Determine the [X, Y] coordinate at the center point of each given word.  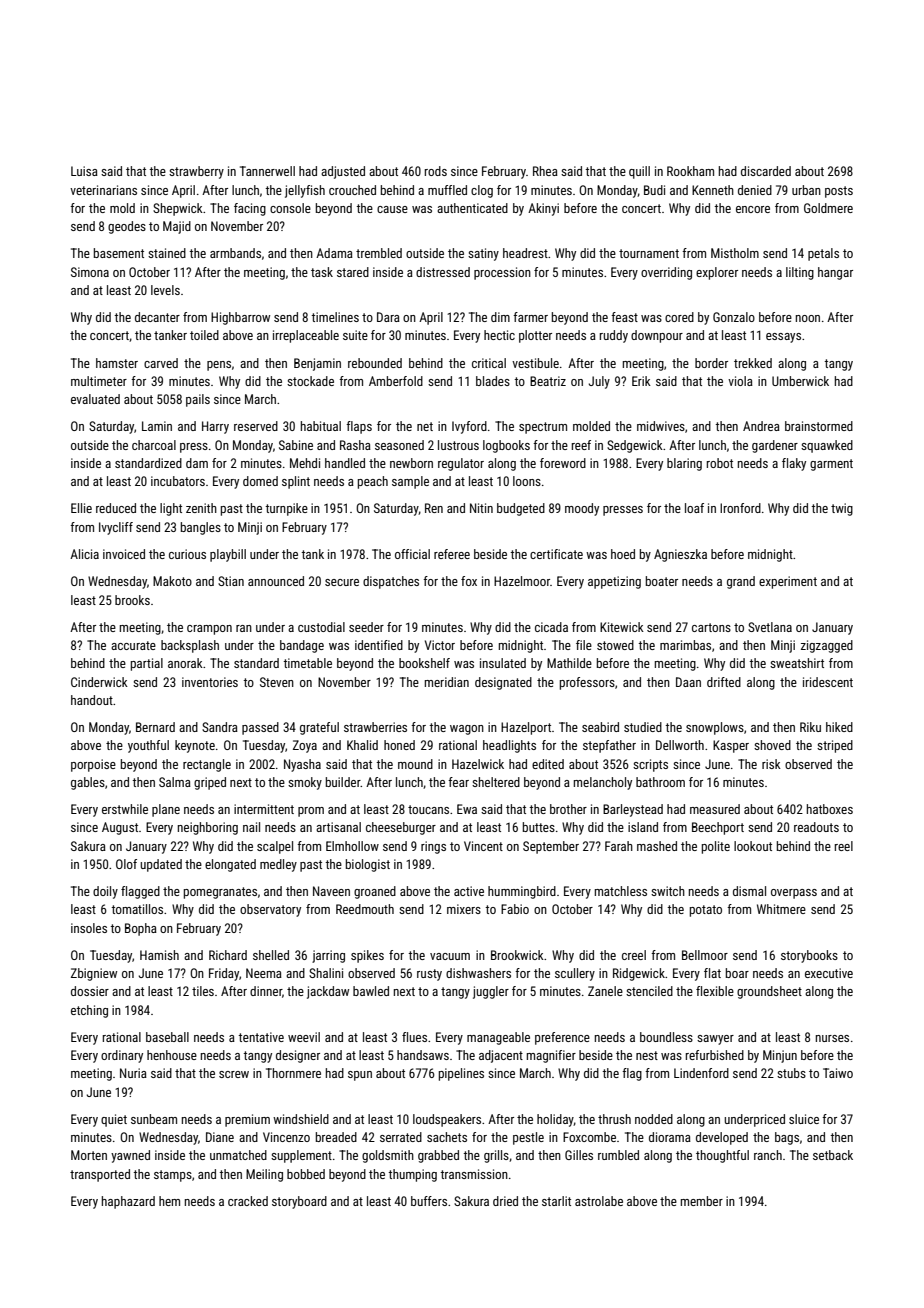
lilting [800, 273]
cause [392, 209]
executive [829, 973]
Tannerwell [267, 171]
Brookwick [517, 955]
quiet [114, 1120]
